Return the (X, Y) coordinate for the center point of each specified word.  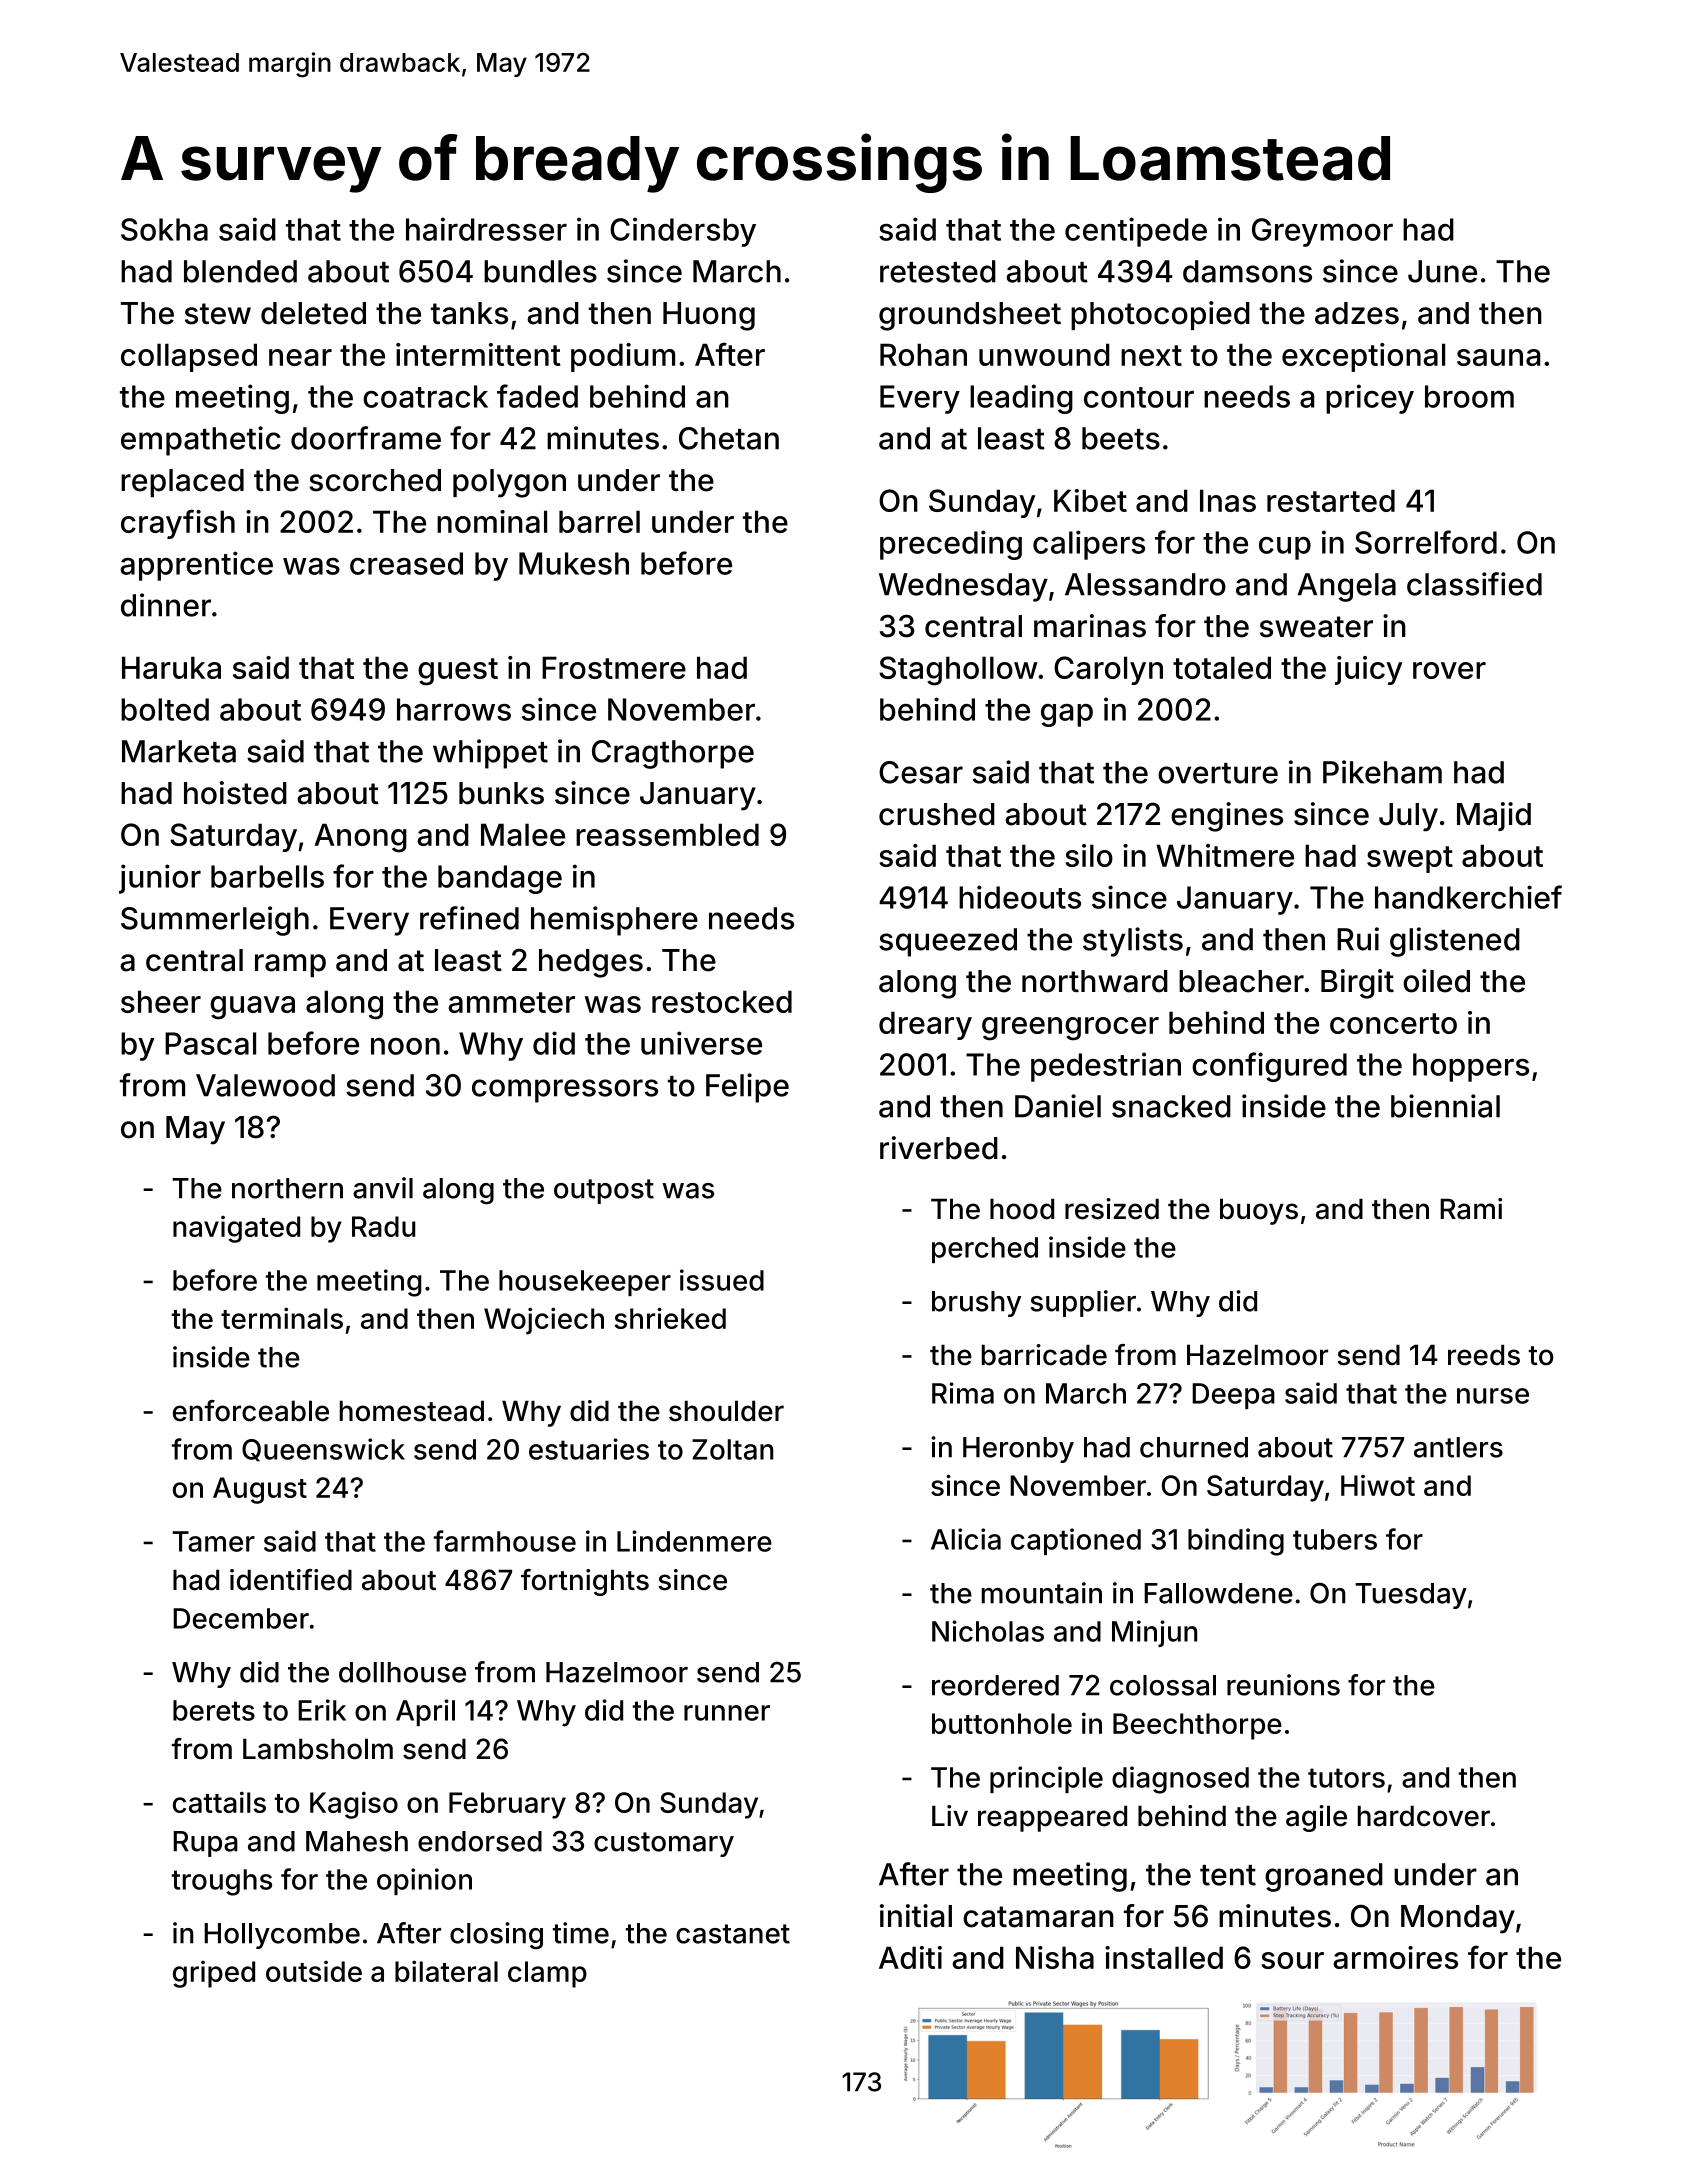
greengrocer (1070, 1029)
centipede (1136, 232)
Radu (383, 1226)
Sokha (164, 229)
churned (1194, 1447)
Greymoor (1322, 232)
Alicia (966, 1539)
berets (214, 1710)
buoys (1259, 1211)
